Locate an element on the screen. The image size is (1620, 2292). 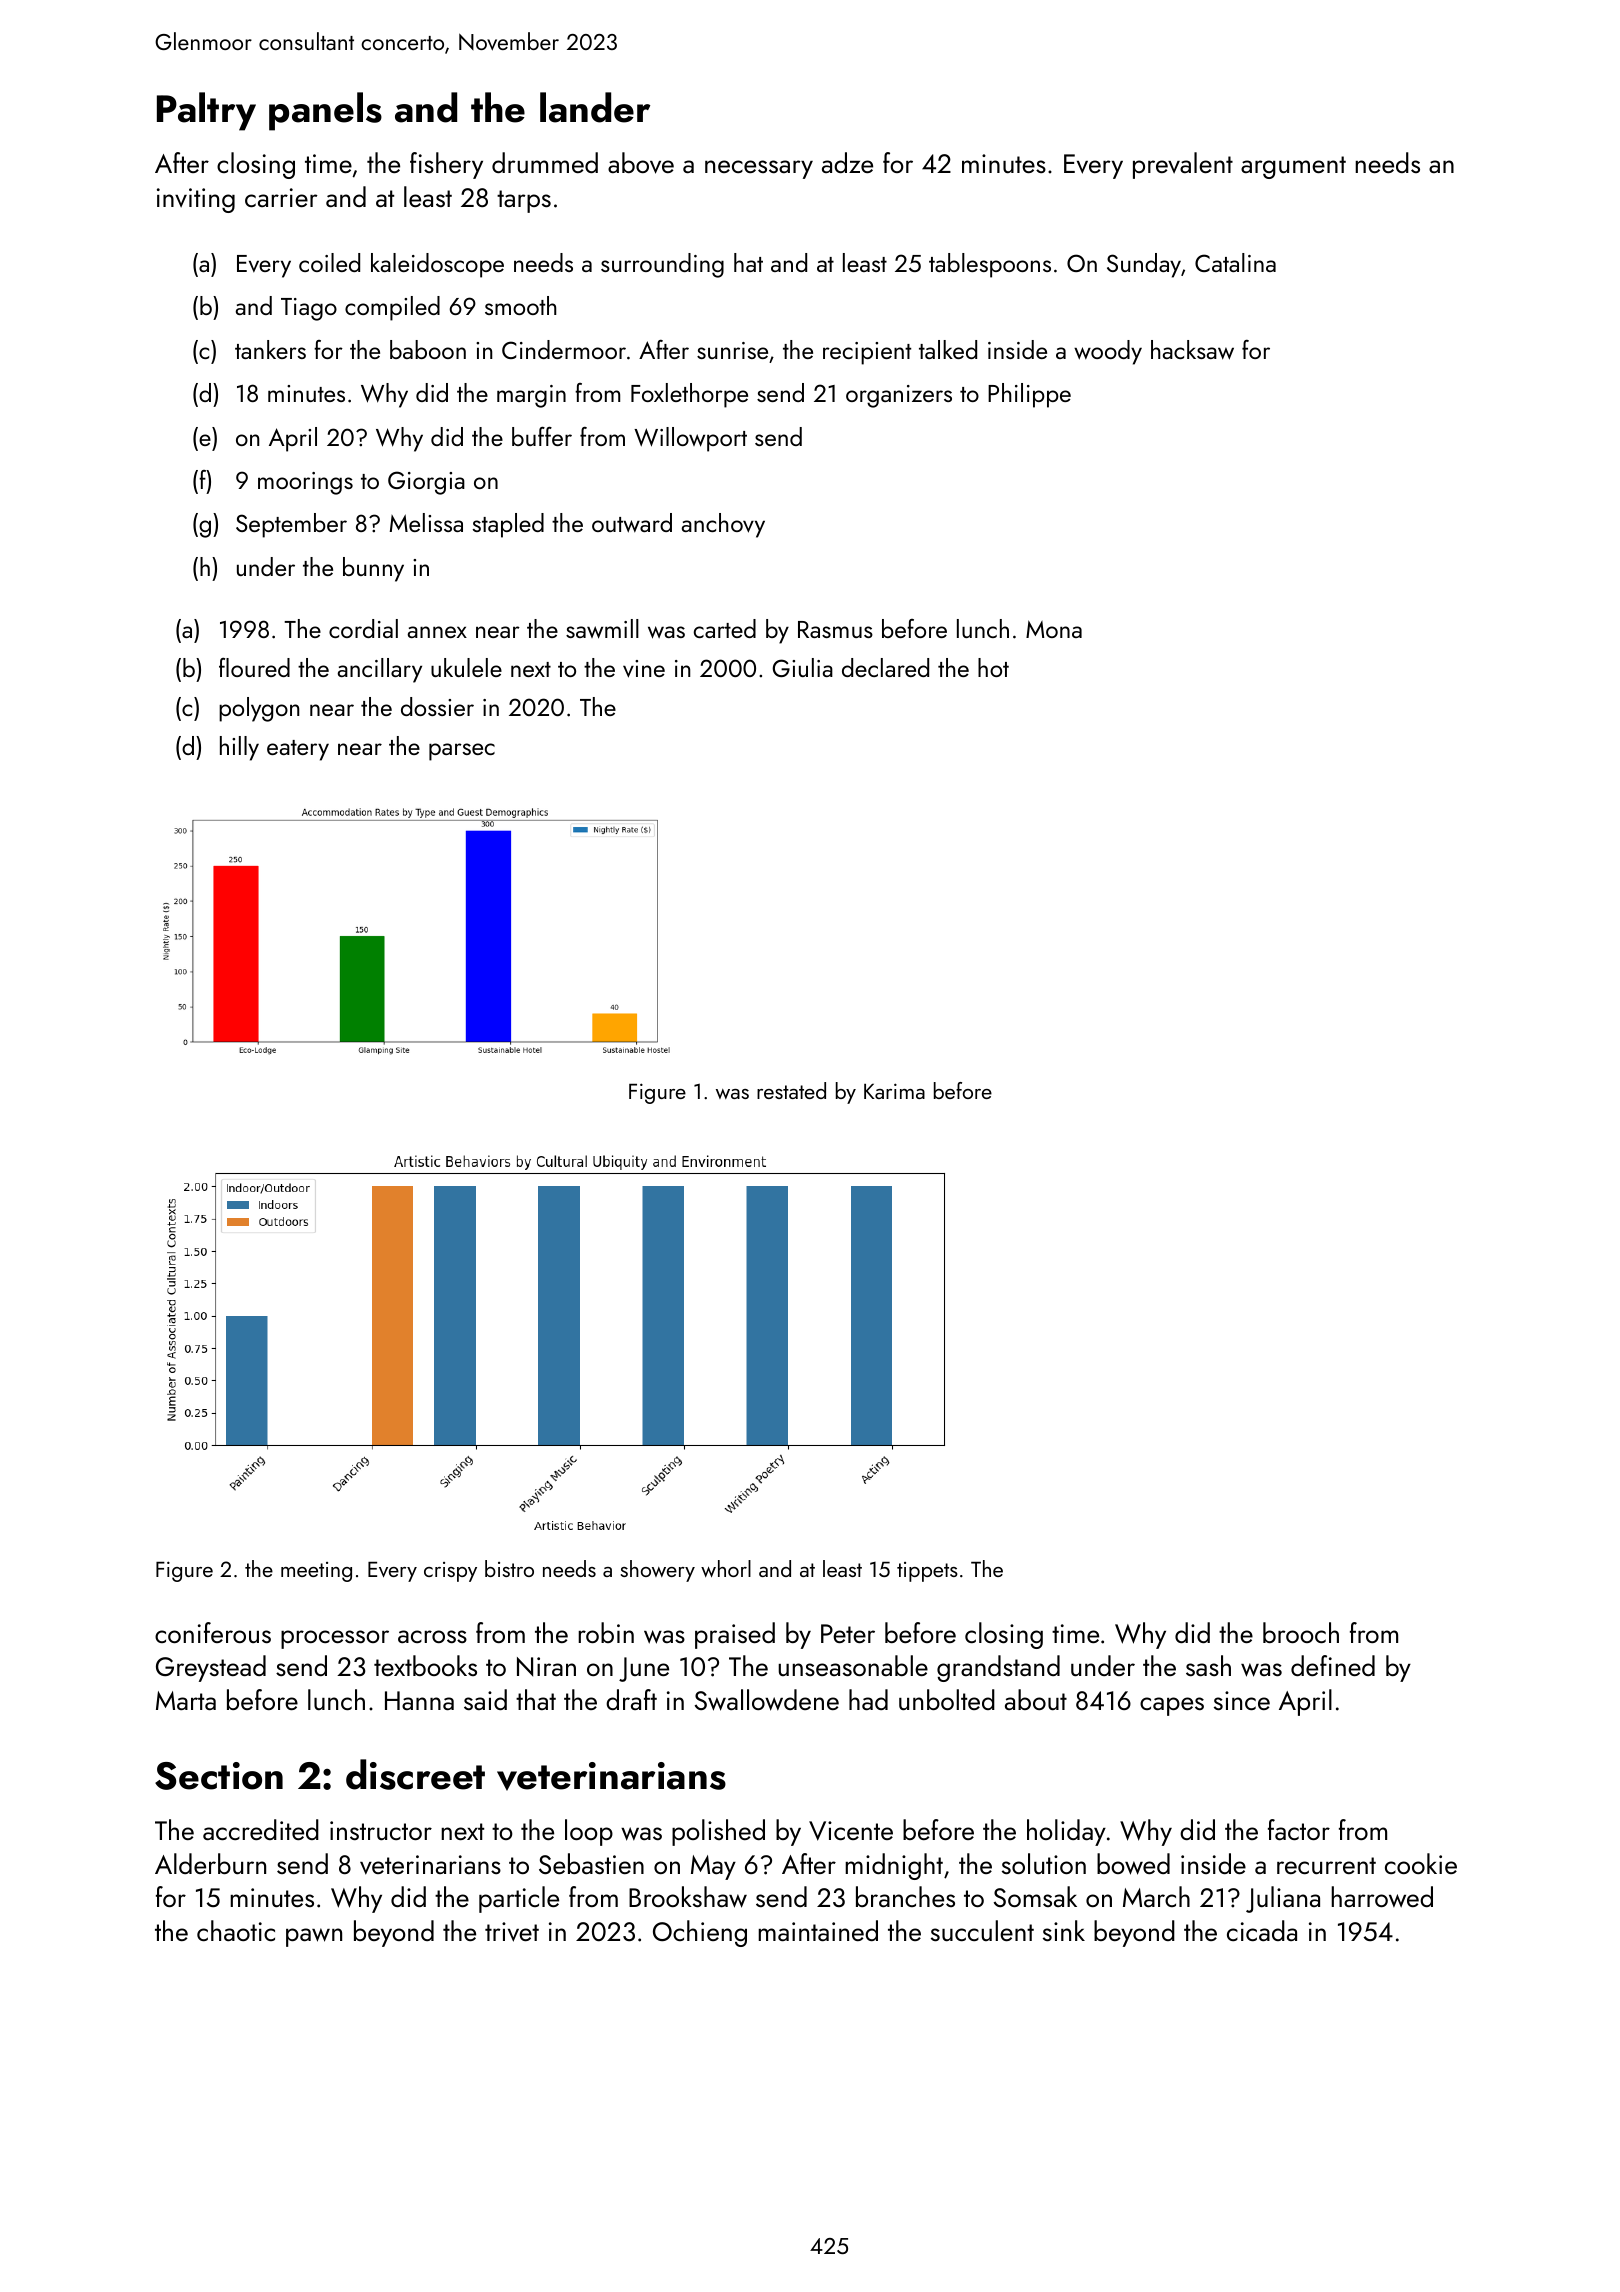
hacksaw is located at coordinates (1192, 350).
